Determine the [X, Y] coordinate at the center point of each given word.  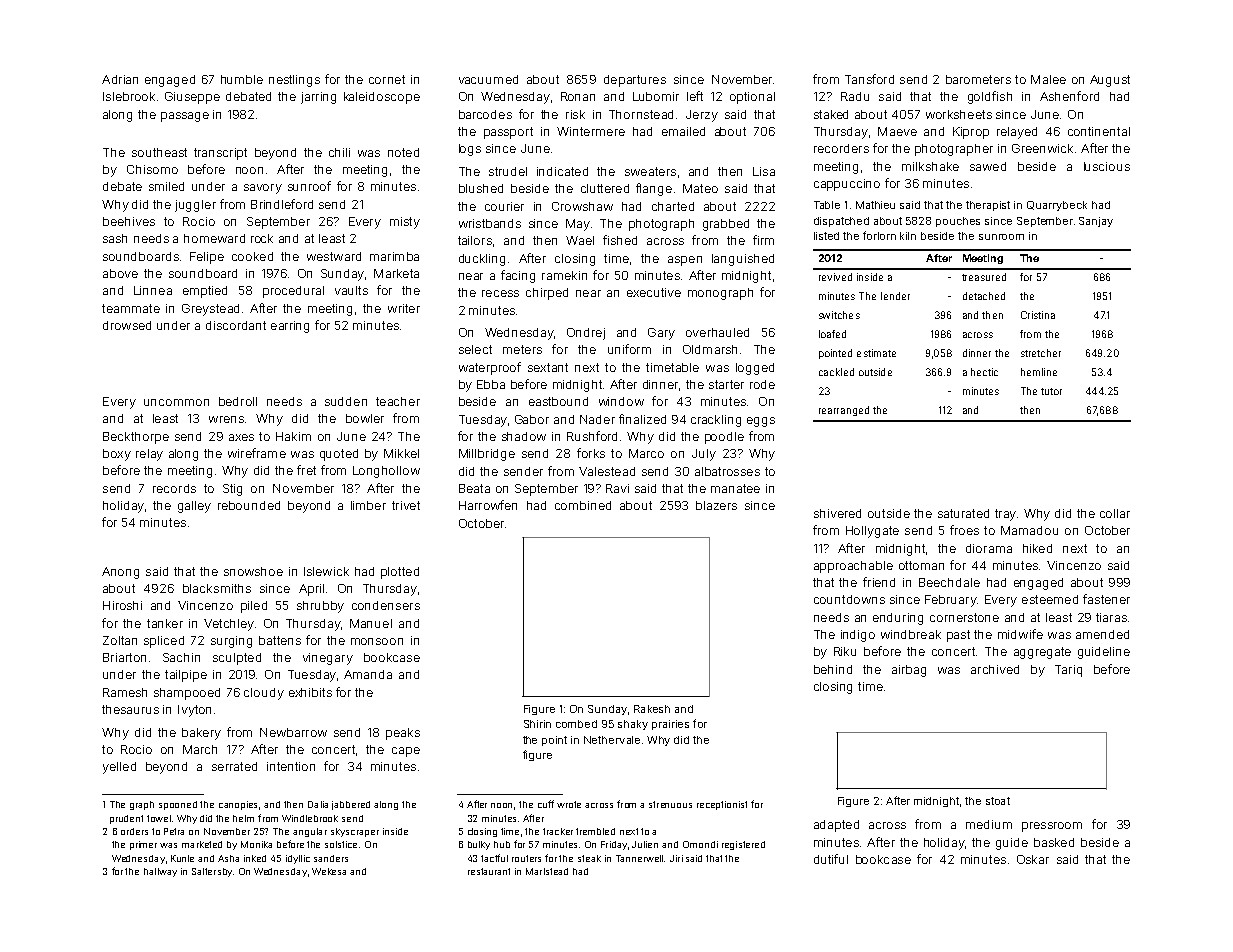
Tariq [1068, 671]
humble [242, 79]
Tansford [869, 79]
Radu [855, 96]
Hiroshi [122, 605]
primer [143, 845]
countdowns [849, 599]
